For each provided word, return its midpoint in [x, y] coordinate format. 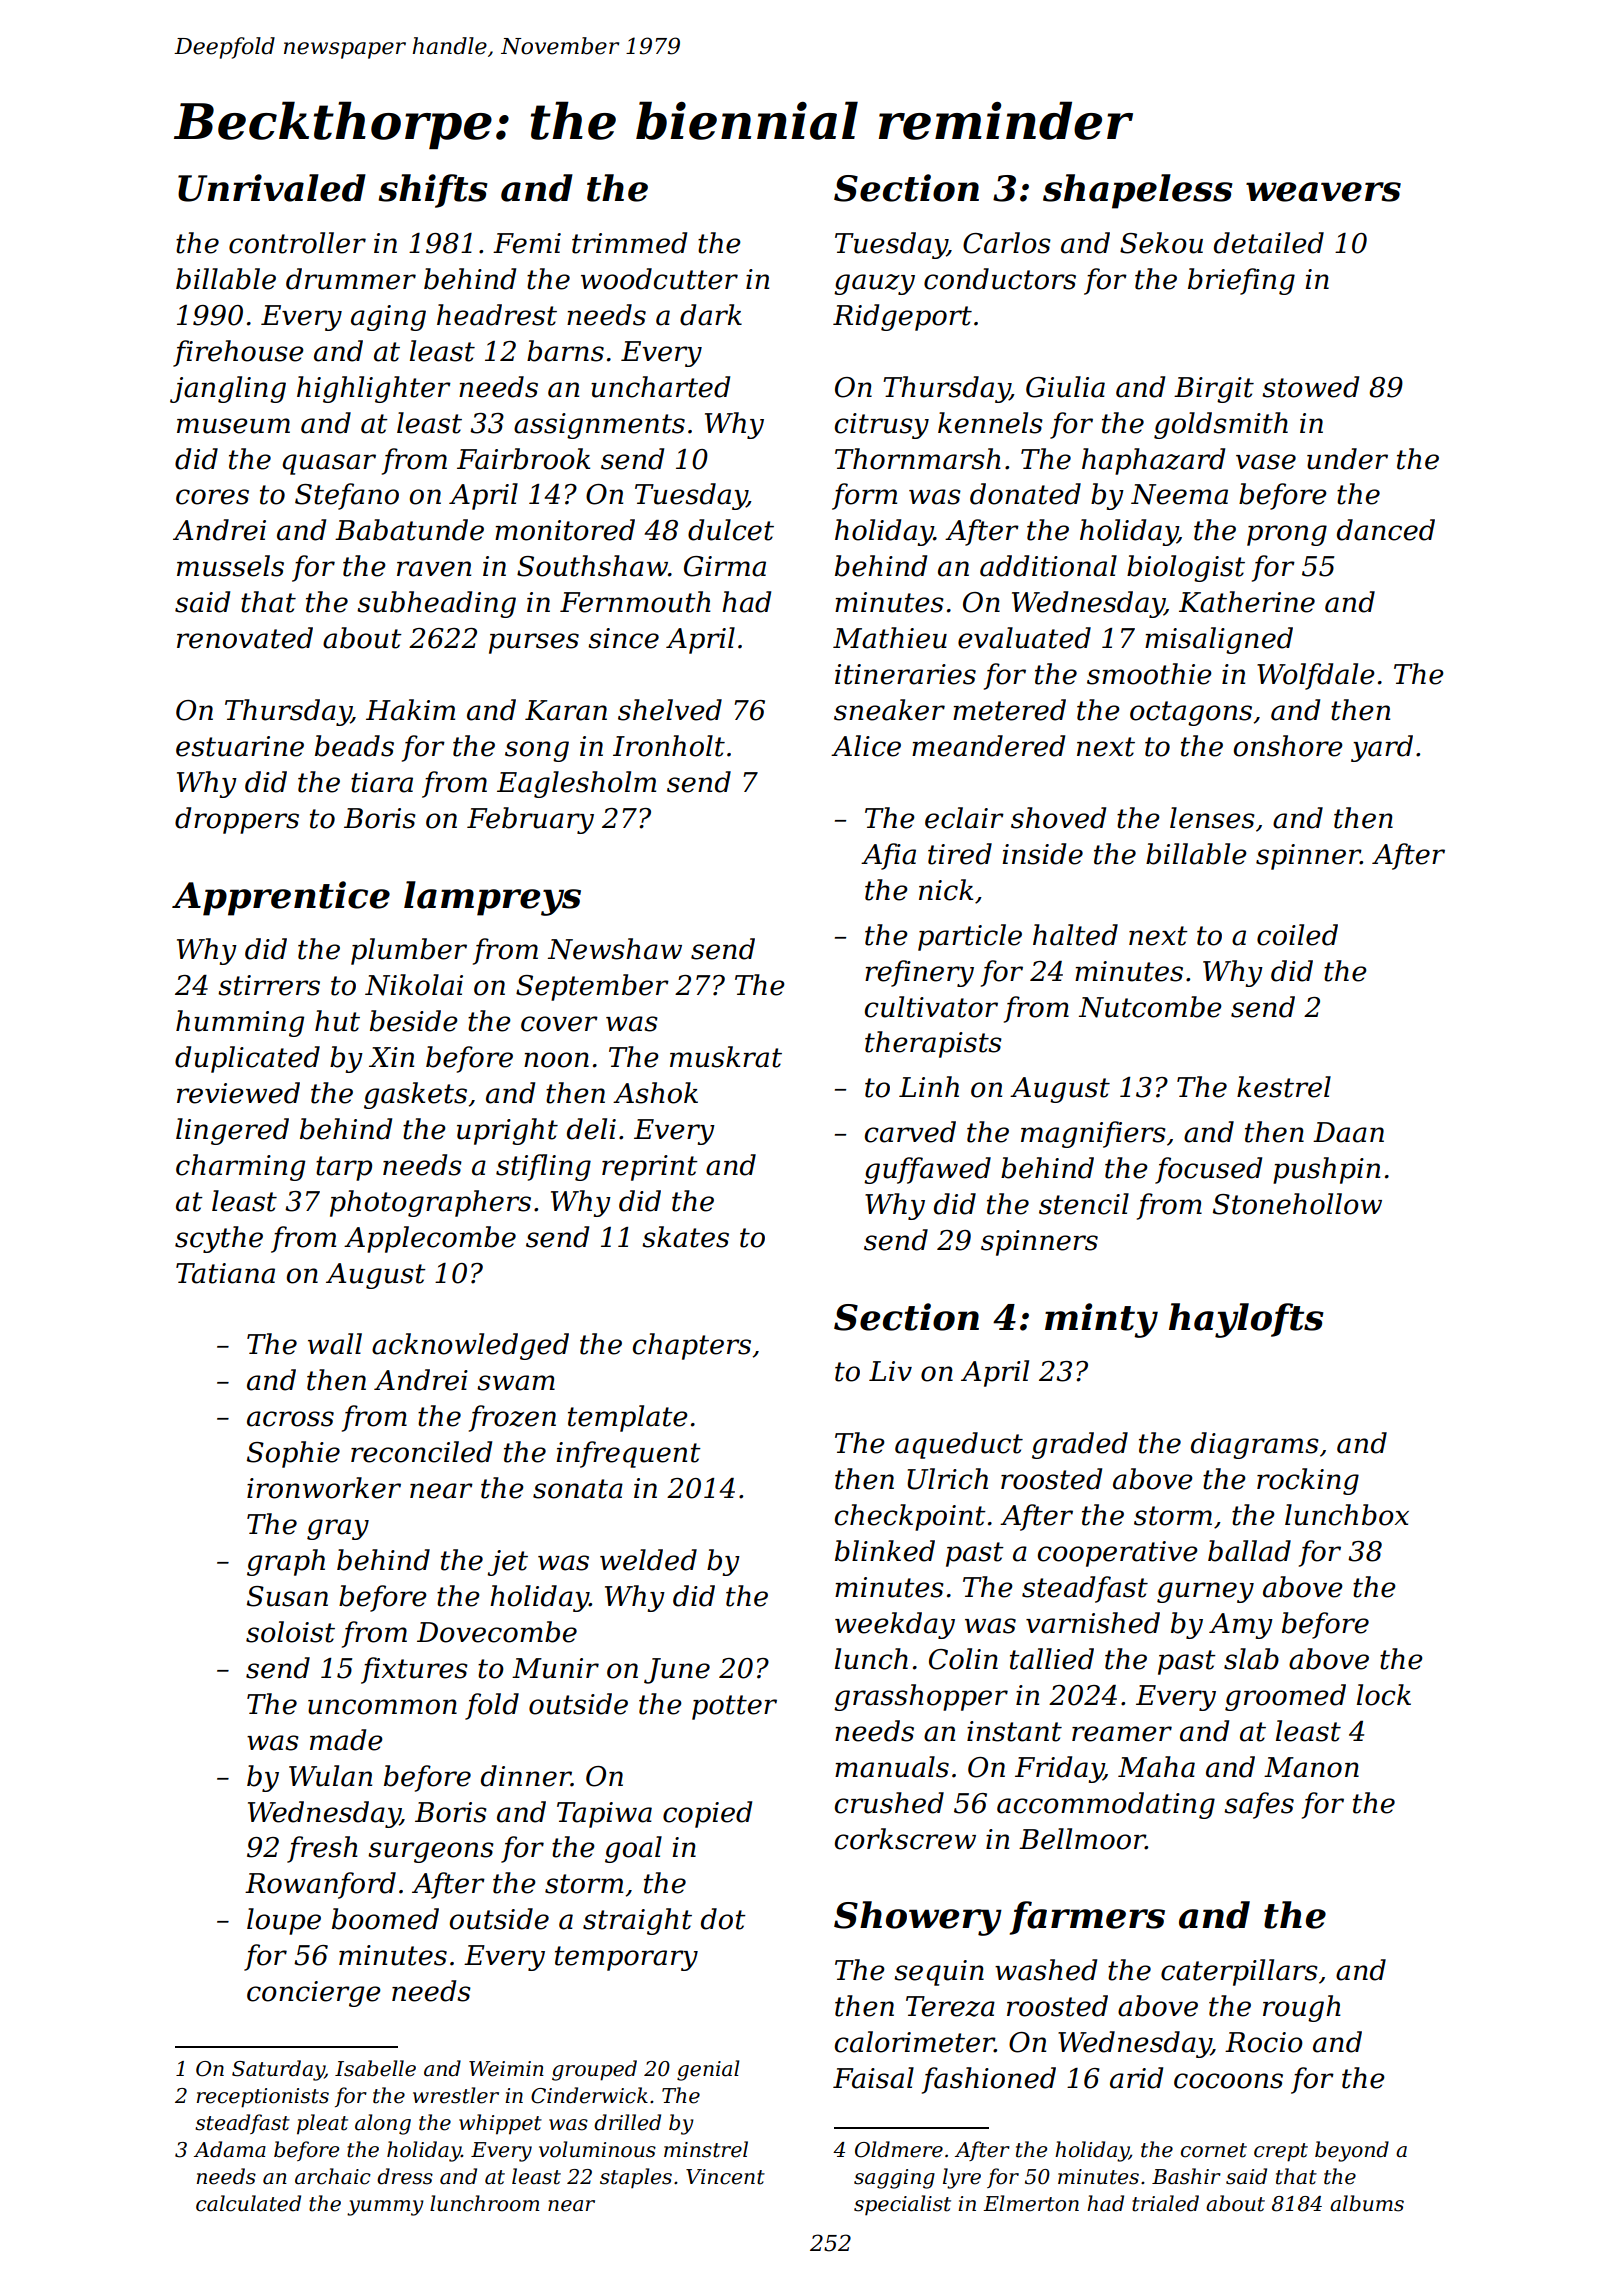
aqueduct [959, 1445]
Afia [888, 856]
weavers [1323, 192]
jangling [228, 389]
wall [335, 1344]
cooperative [1118, 1554]
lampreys [492, 898]
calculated [248, 2203]
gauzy [874, 284]
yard [1382, 748]
